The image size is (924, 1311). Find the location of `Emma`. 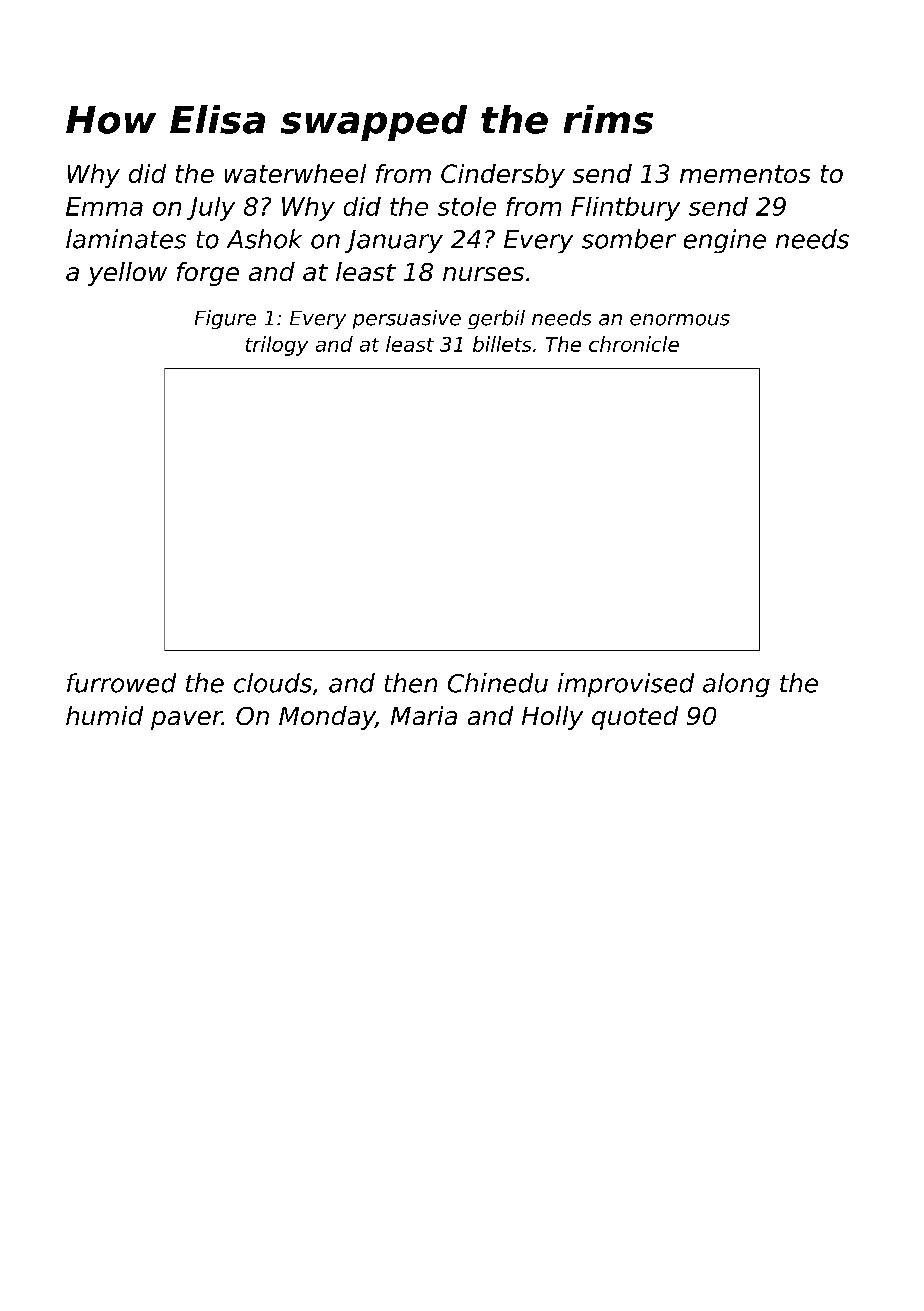

Emma is located at coordinates (104, 206).
